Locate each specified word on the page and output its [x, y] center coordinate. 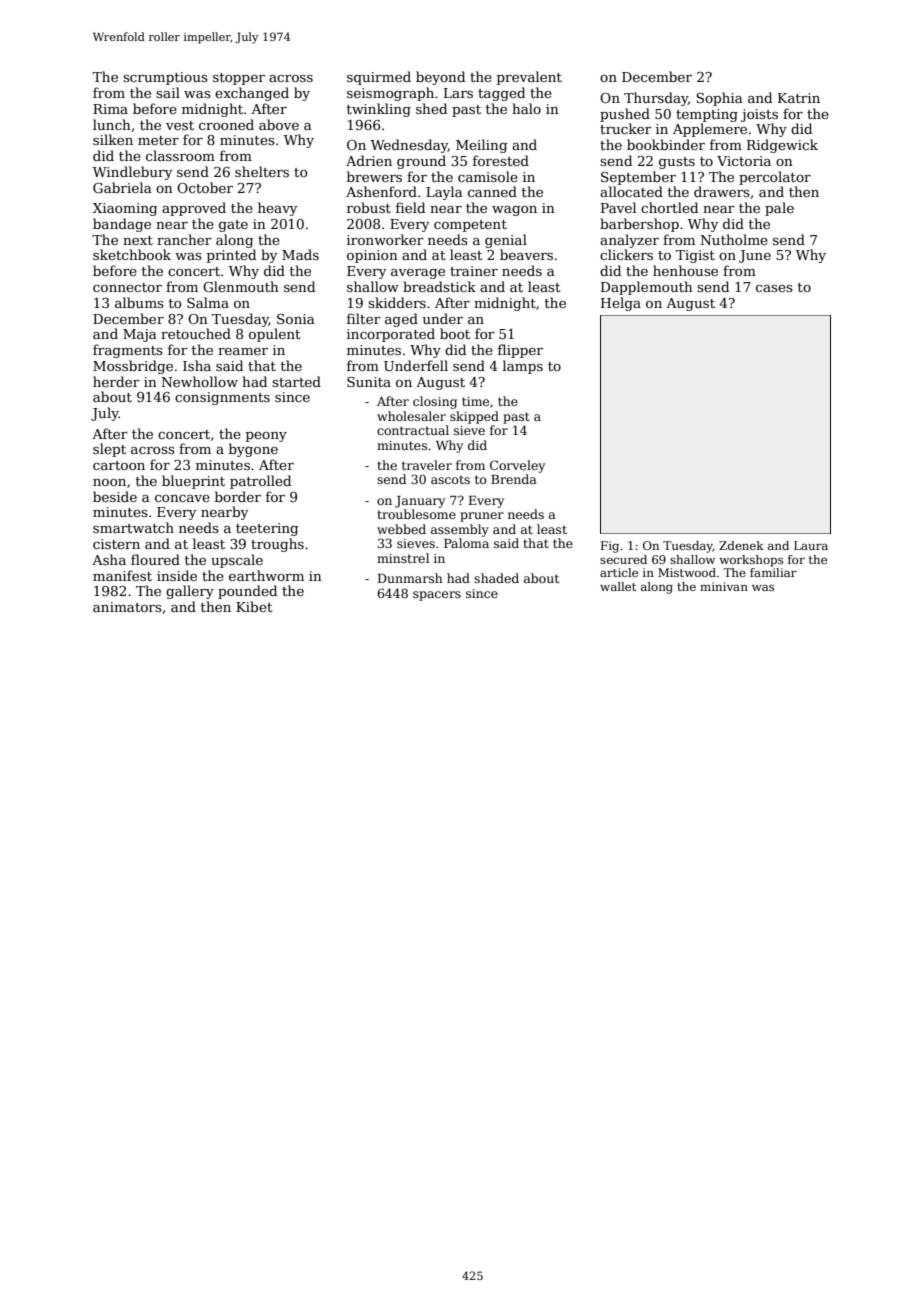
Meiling [481, 146]
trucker [626, 128]
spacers [437, 596]
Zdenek [741, 545]
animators [127, 607]
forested [501, 160]
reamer [243, 351]
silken [113, 139]
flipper [520, 351]
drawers [722, 191]
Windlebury [132, 173]
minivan [724, 586]
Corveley [517, 466]
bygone [253, 450]
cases [774, 288]
